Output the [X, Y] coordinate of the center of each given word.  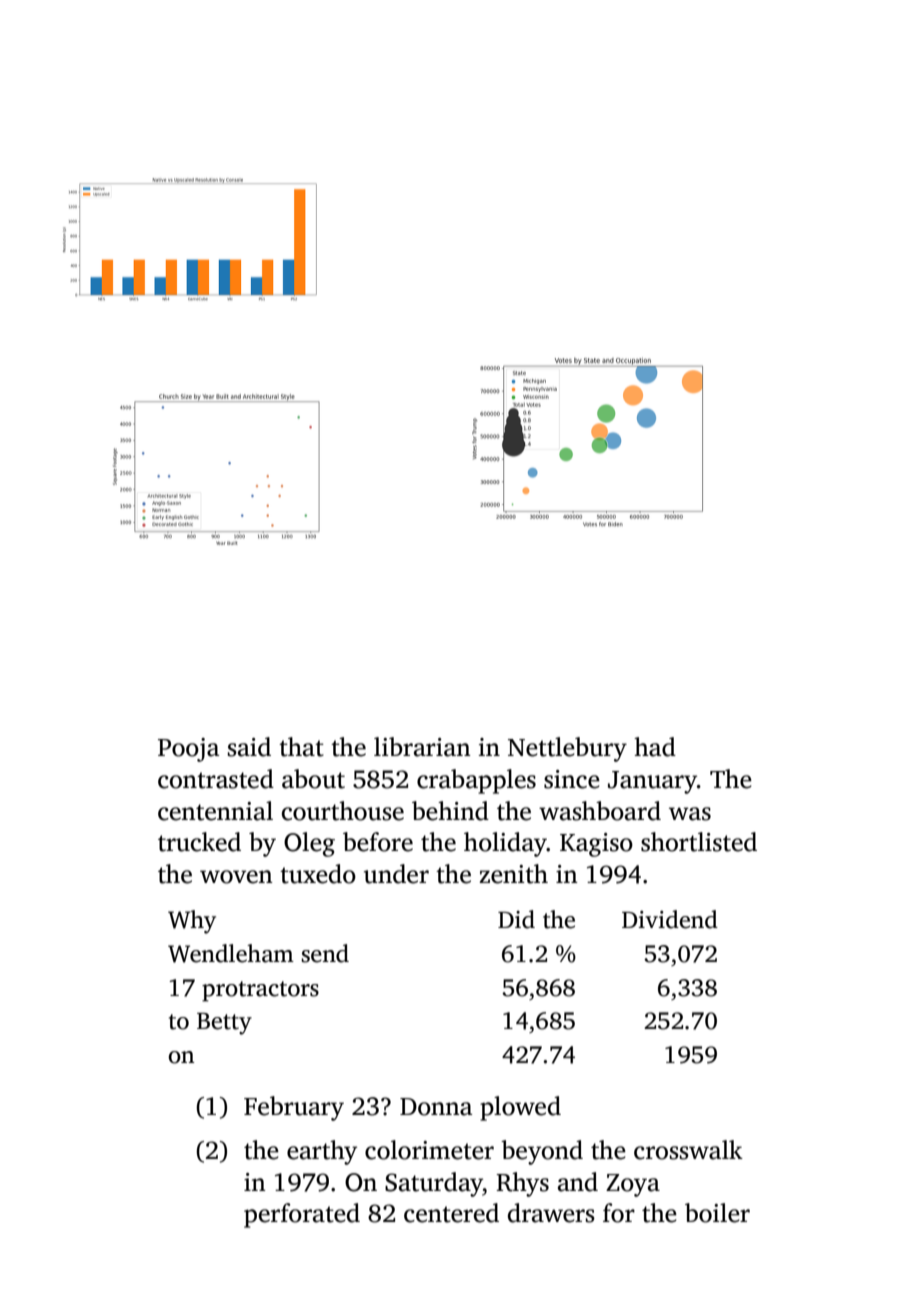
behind [450, 811]
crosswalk [688, 1150]
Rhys [522, 1184]
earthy [322, 1152]
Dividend [670, 919]
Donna [436, 1107]
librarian [422, 747]
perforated [302, 1215]
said [249, 747]
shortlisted [699, 842]
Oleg [309, 844]
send [325, 953]
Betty [224, 1024]
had [655, 747]
